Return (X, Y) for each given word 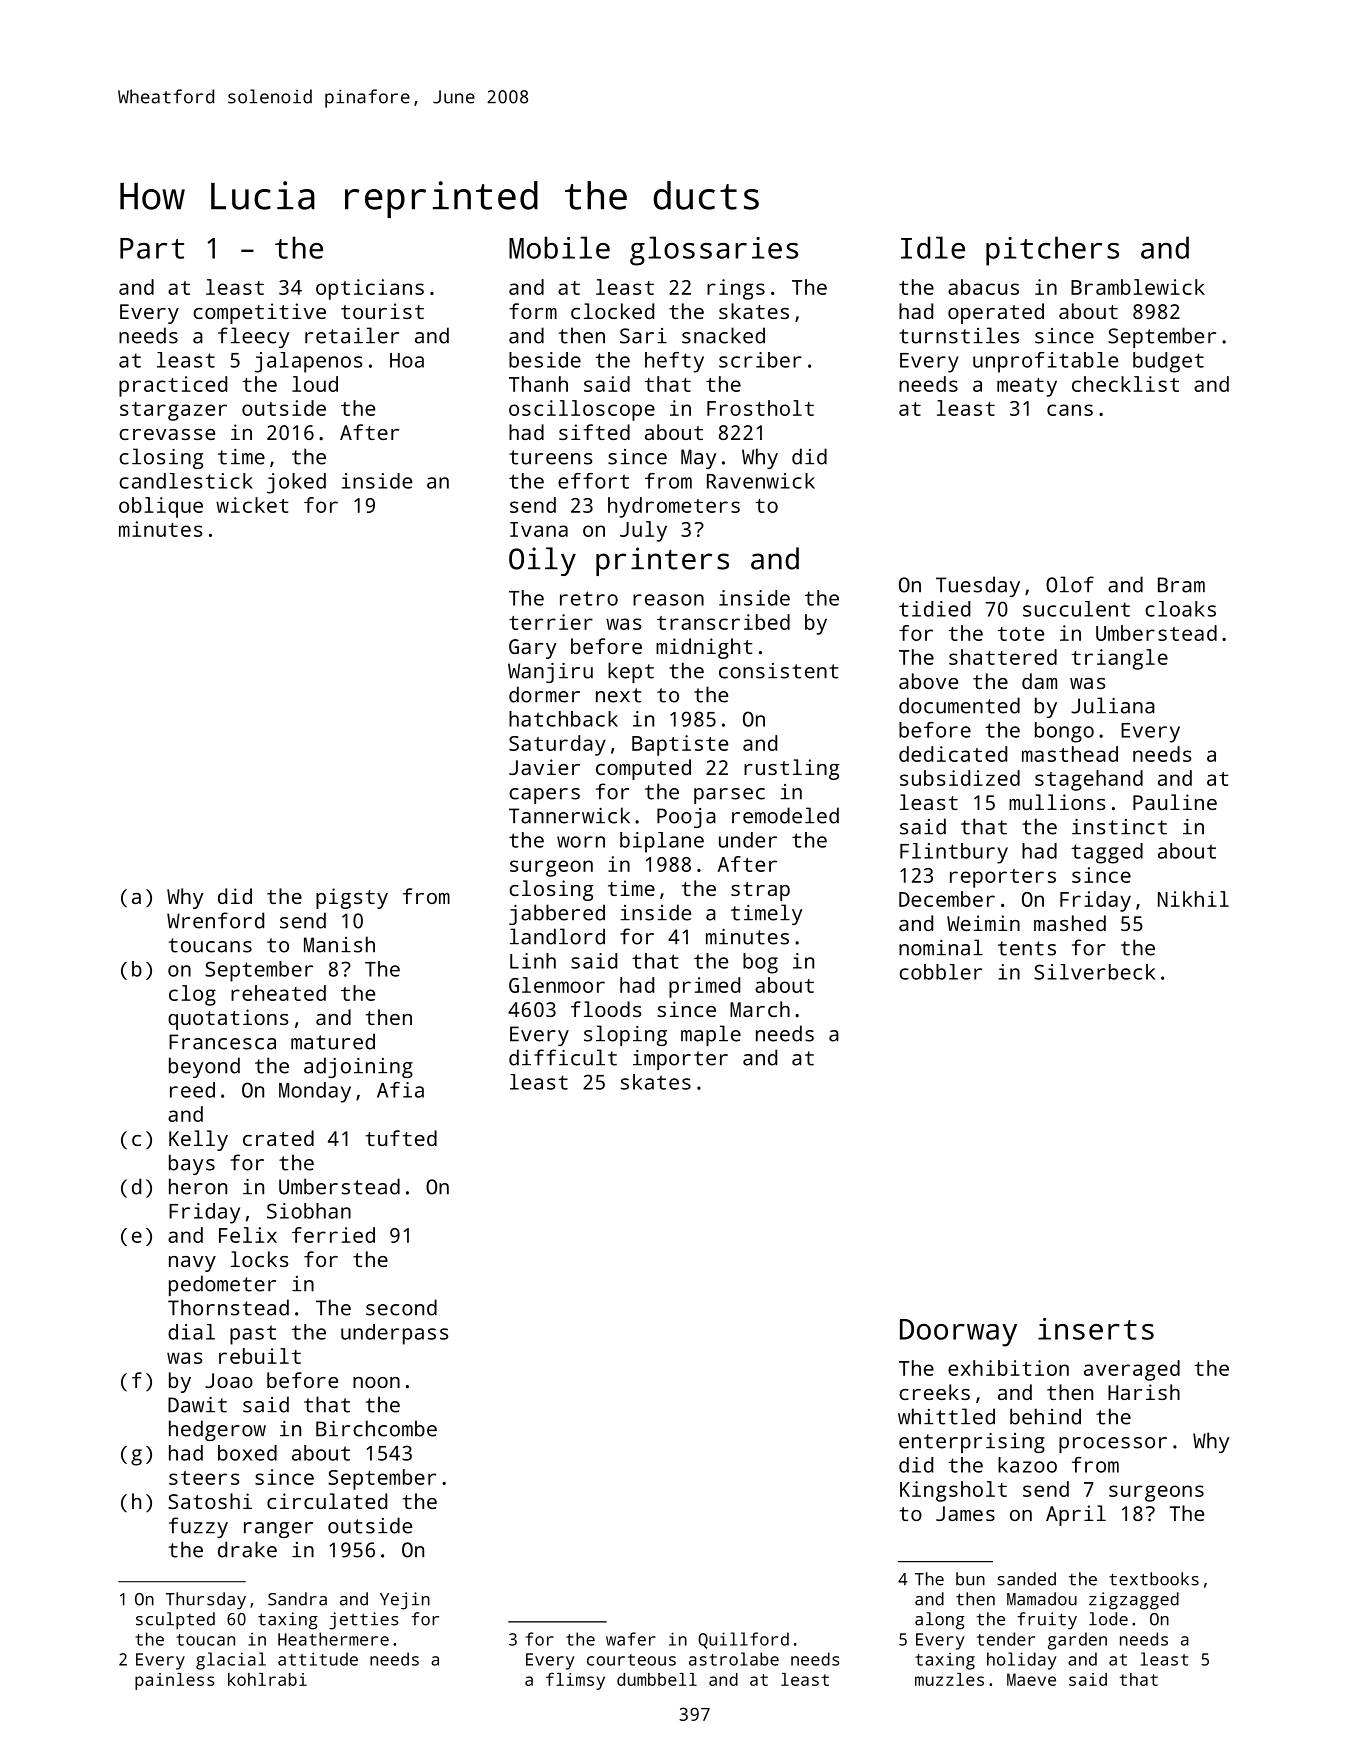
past (253, 1335)
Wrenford (215, 920)
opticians (370, 289)
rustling (792, 769)
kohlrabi (267, 1679)
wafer (631, 1639)
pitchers (1052, 251)
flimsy (575, 1681)
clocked (612, 311)
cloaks (1180, 609)
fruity (1047, 1621)
